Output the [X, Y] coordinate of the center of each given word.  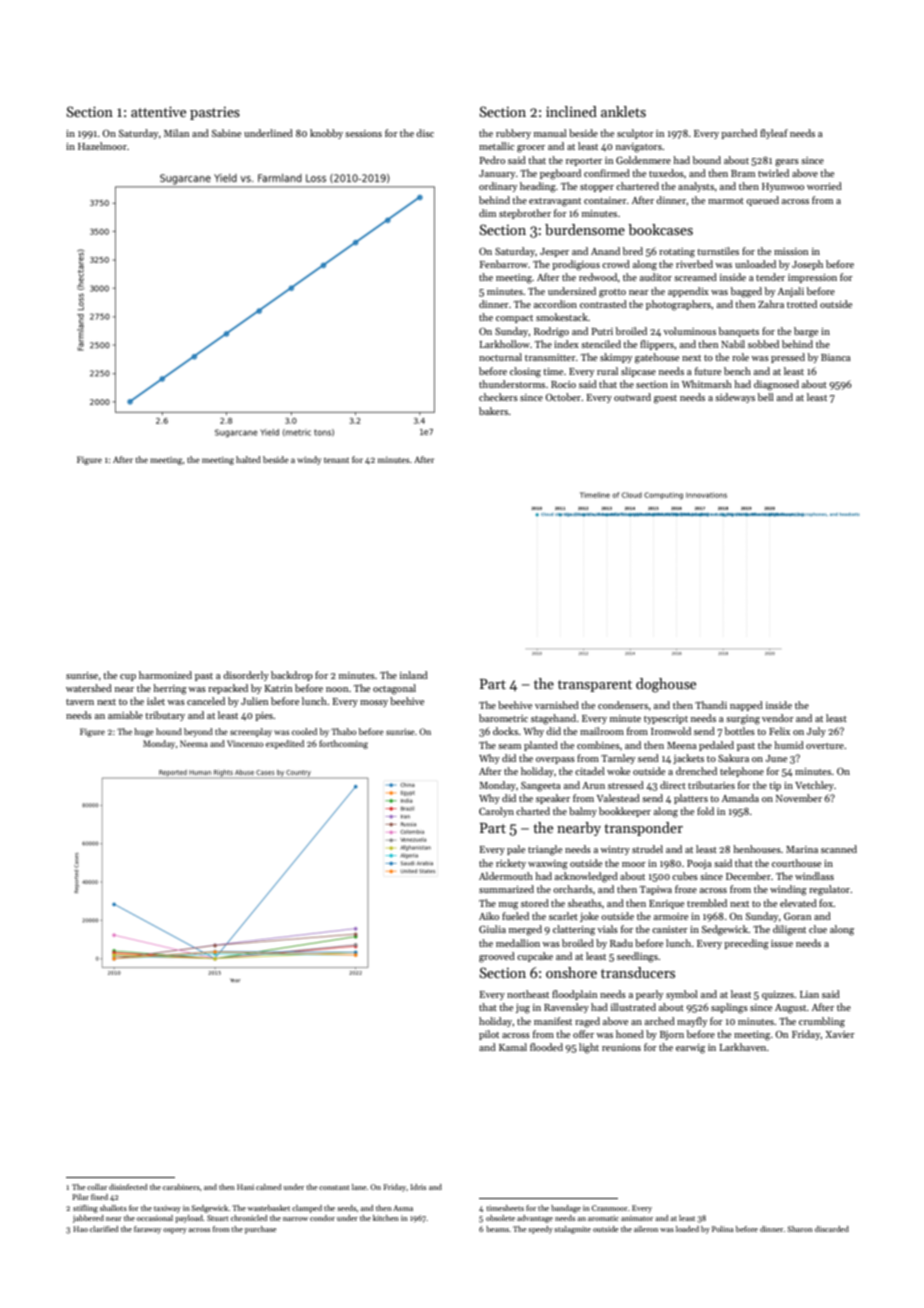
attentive [158, 111]
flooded [546, 1047]
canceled [206, 701]
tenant [336, 460]
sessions [363, 133]
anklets [623, 111]
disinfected [128, 1187]
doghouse [666, 685]
